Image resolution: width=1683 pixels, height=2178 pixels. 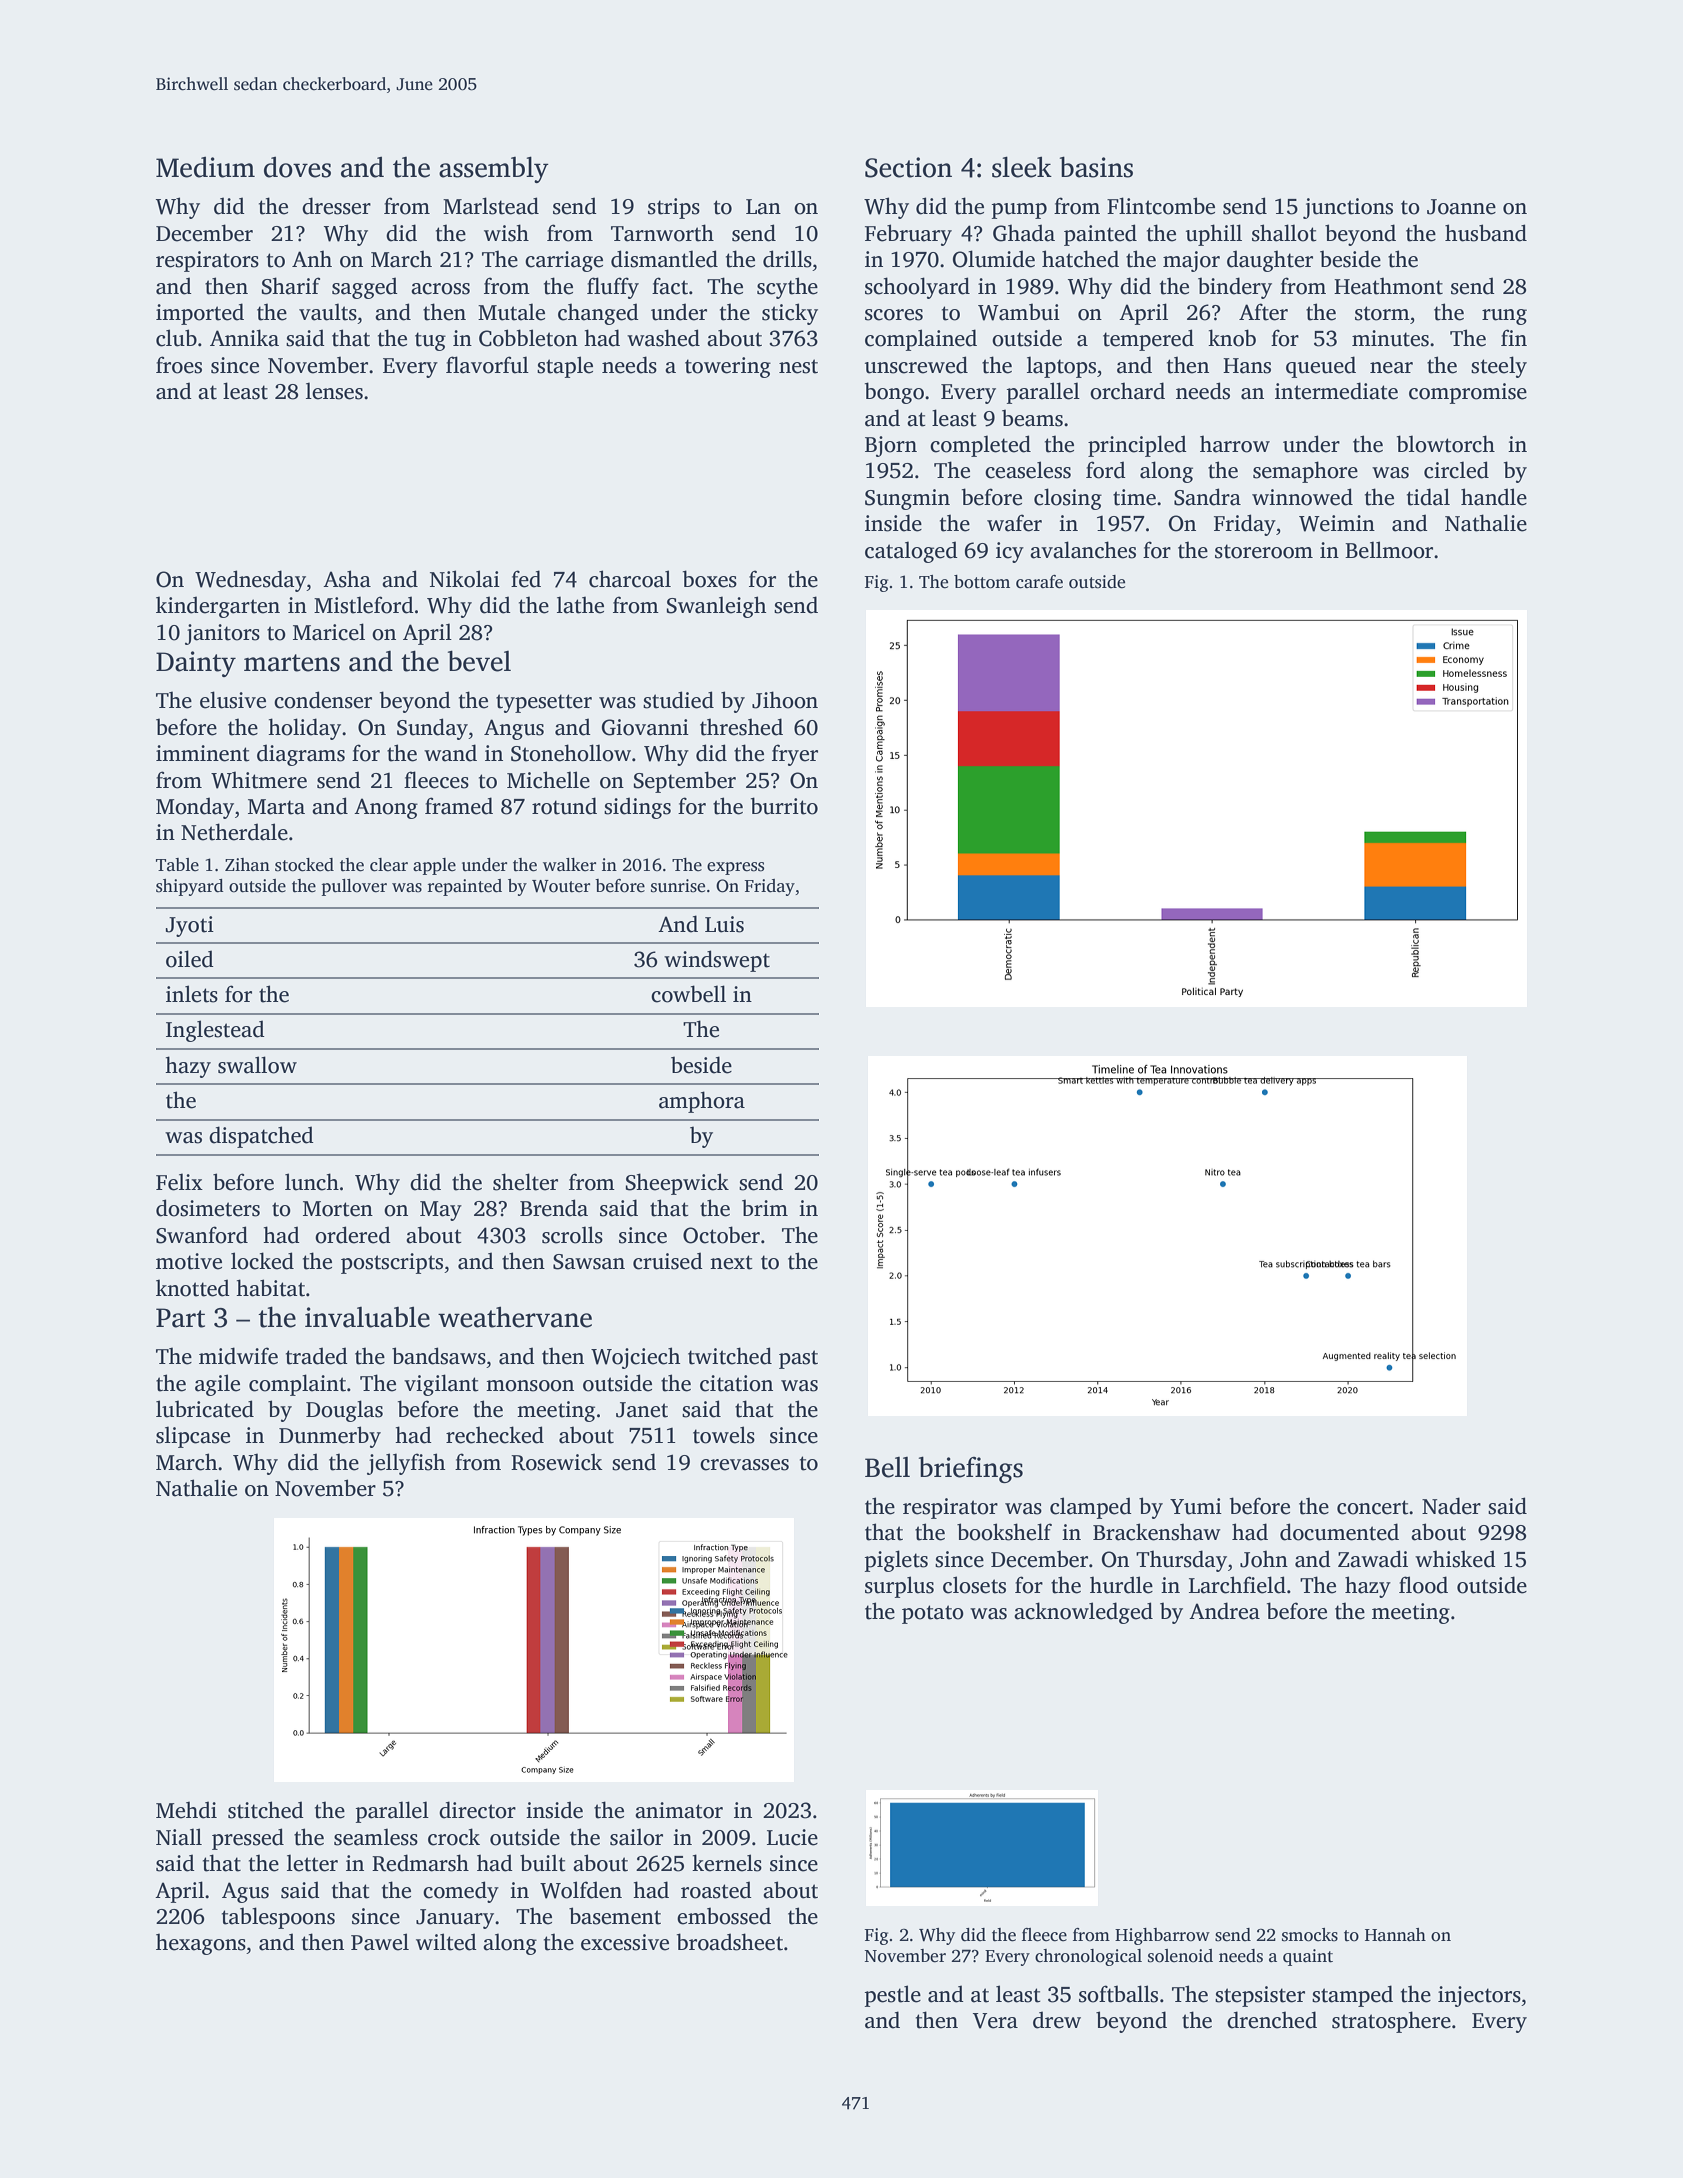 What do you see at coordinates (1264, 551) in the screenshot?
I see `storeroom` at bounding box center [1264, 551].
